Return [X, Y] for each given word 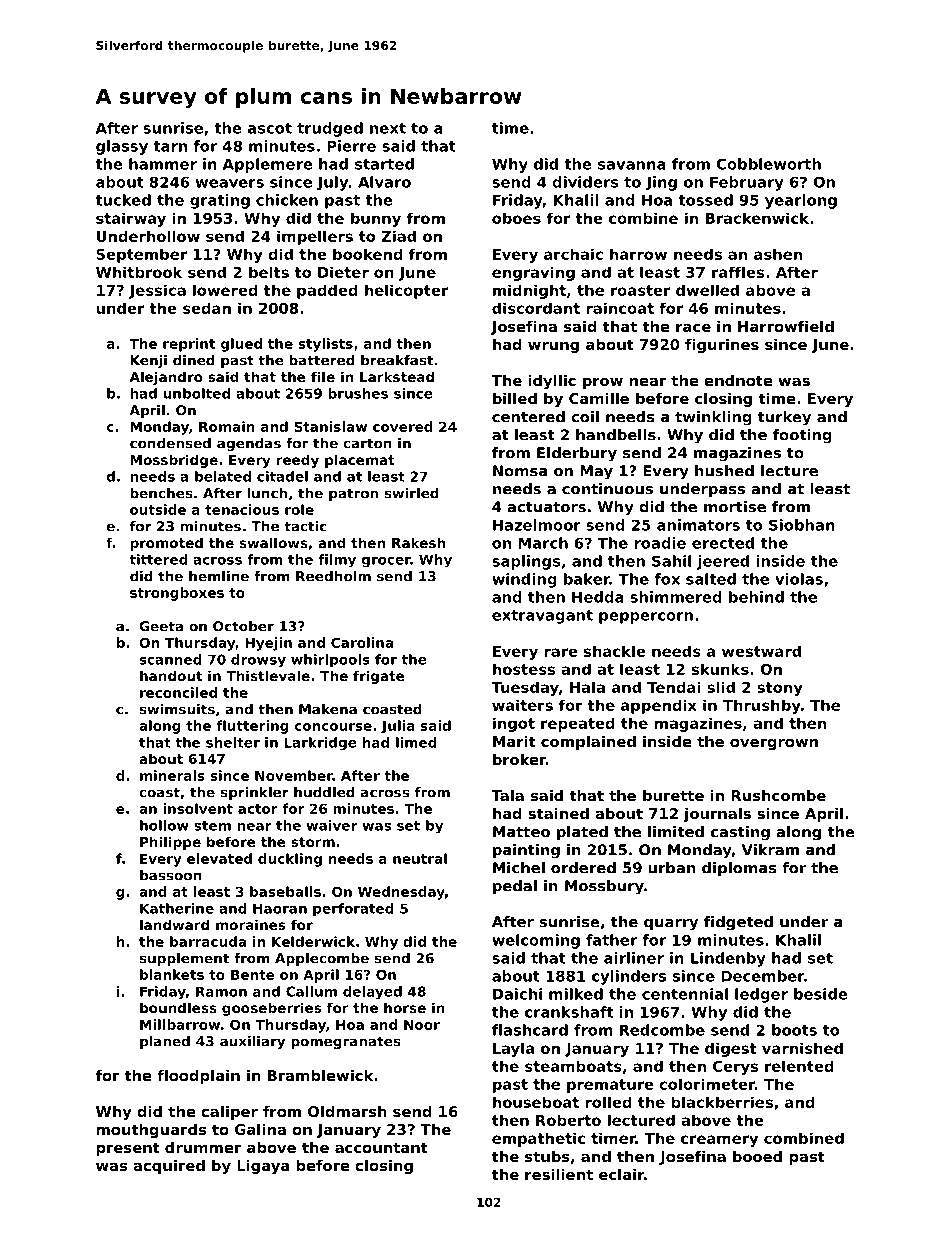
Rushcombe [778, 795]
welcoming [536, 941]
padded [327, 291]
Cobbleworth [769, 164]
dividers [585, 182]
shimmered [676, 597]
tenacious [242, 509]
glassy [122, 147]
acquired [169, 1167]
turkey [784, 418]
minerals [172, 775]
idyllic [552, 382]
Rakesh [418, 542]
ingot [514, 724]
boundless [178, 1007]
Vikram [770, 850]
